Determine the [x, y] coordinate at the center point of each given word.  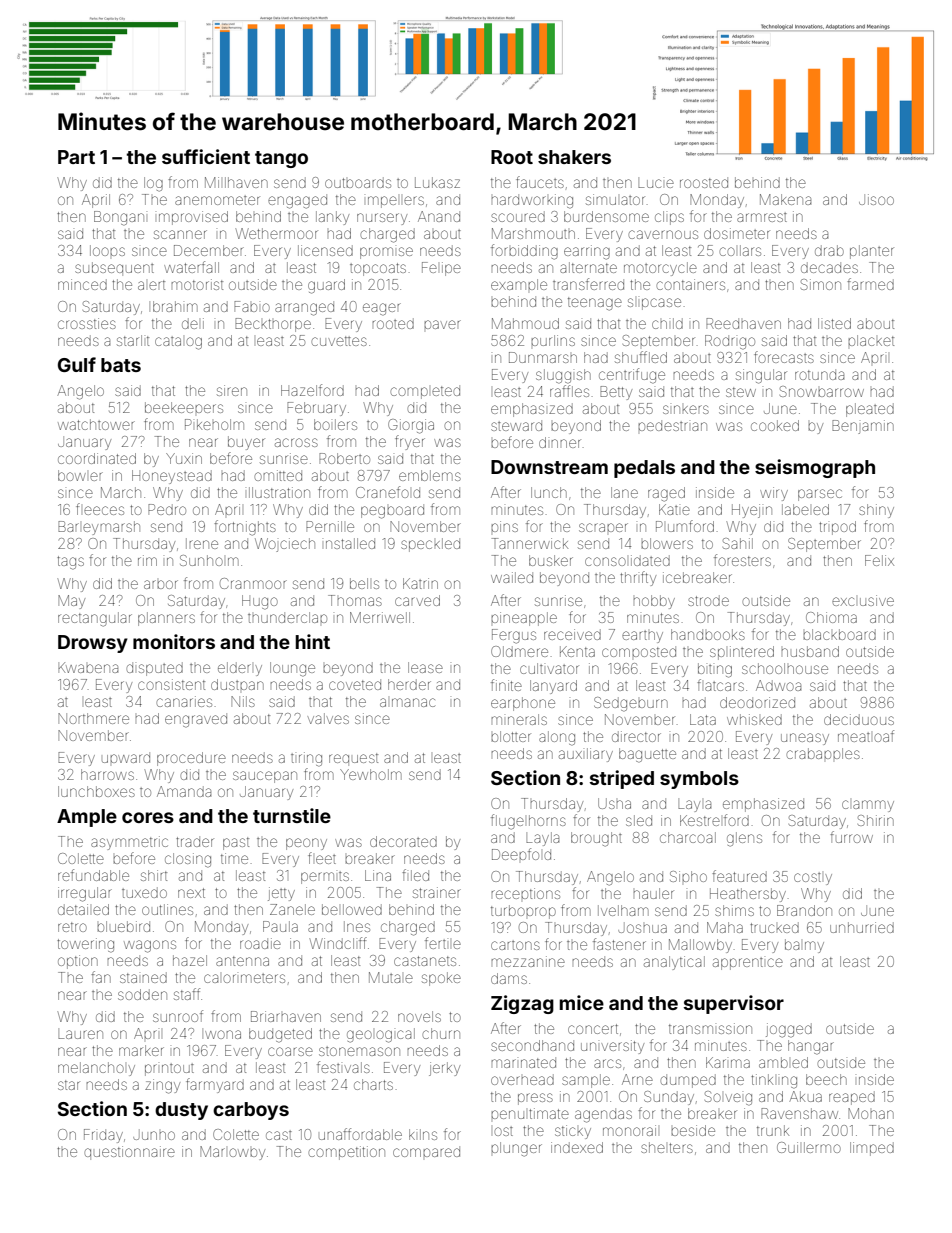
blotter [511, 736]
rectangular [95, 619]
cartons [515, 945]
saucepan [265, 777]
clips [669, 218]
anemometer [217, 200]
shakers [574, 157]
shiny [876, 511]
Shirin [876, 820]
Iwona [223, 1034]
